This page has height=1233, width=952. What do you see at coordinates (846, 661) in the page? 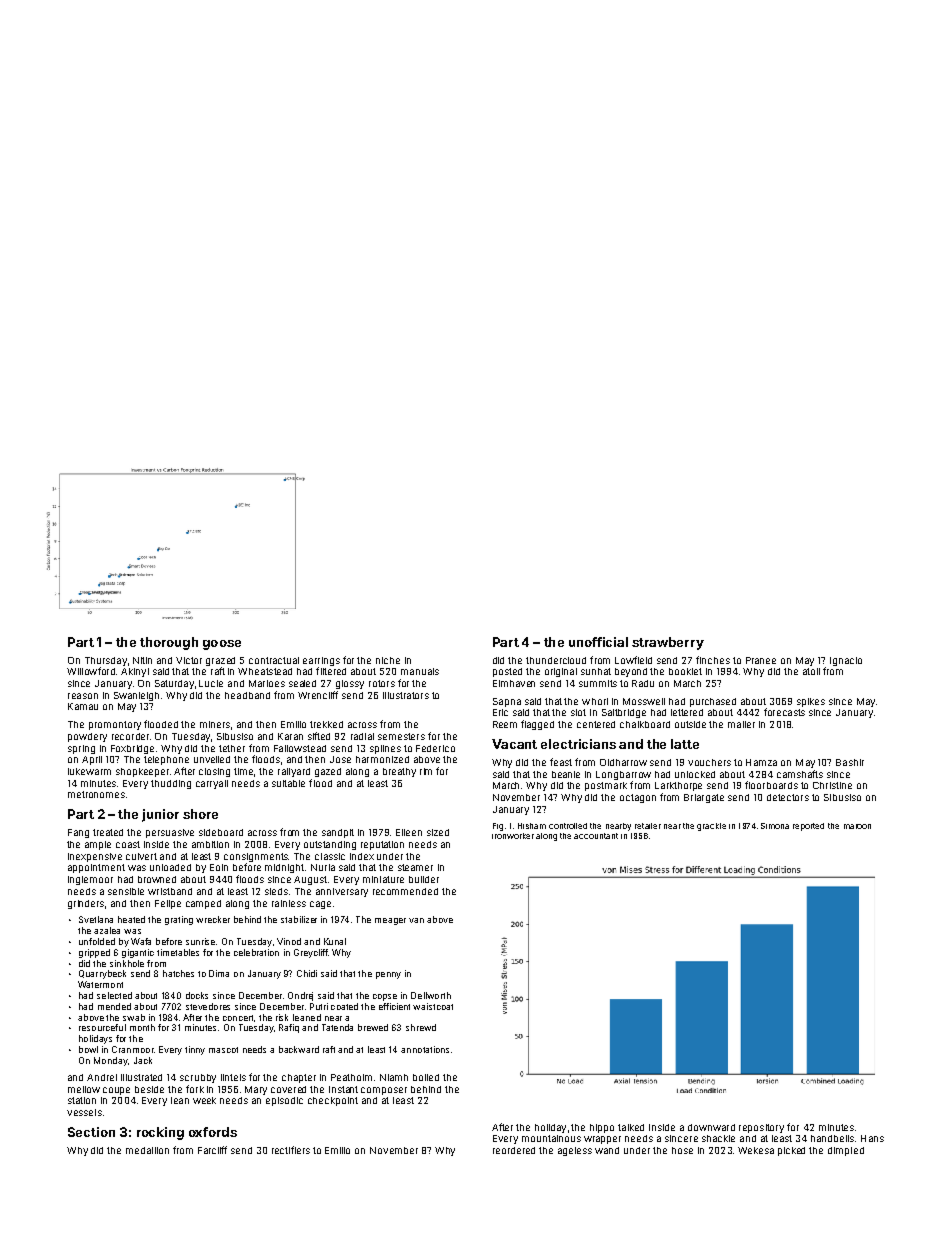
I see `Ignacio` at bounding box center [846, 661].
